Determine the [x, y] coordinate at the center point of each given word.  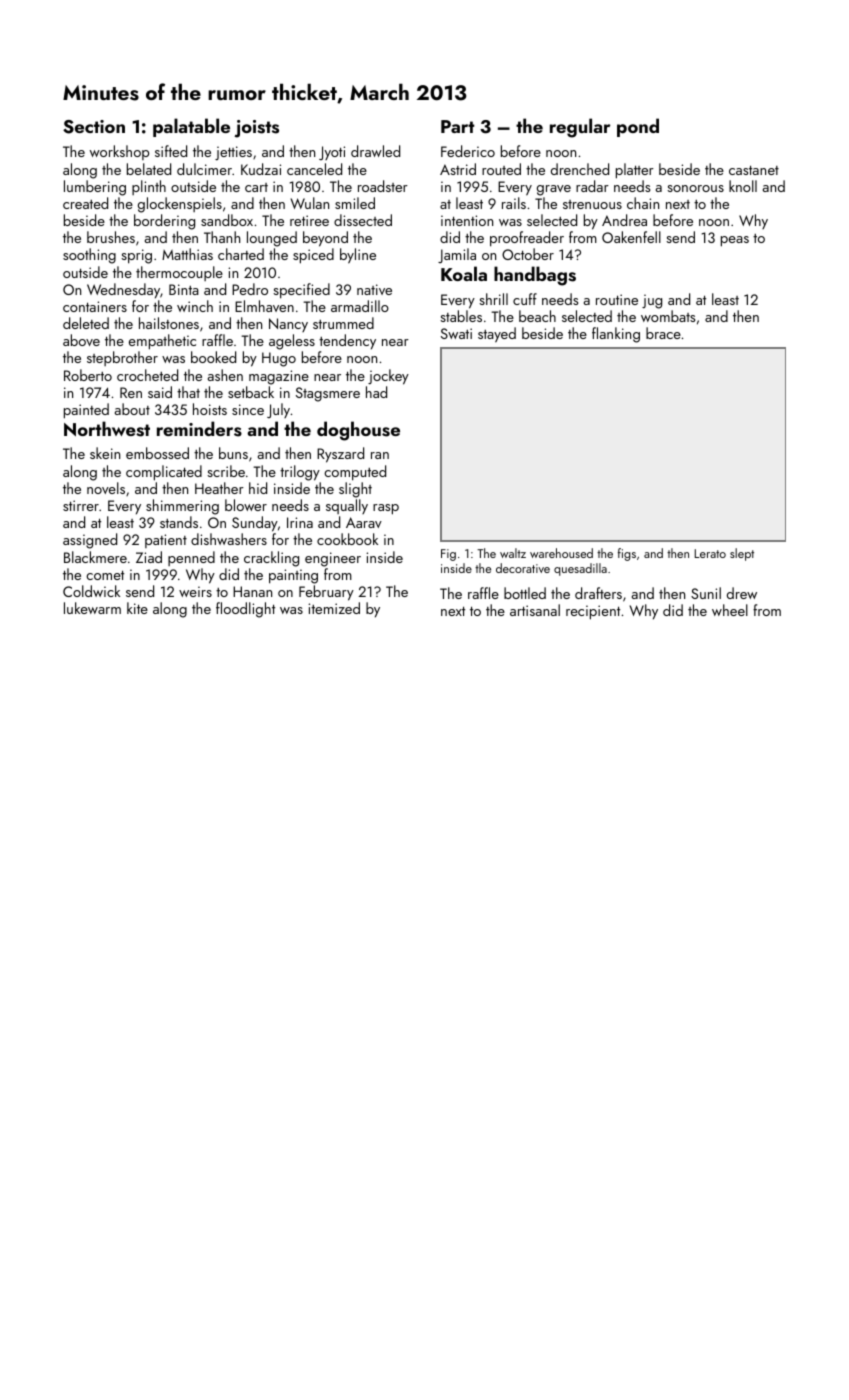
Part [458, 126]
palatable [191, 127]
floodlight [245, 610]
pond [638, 127]
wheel [730, 610]
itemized [334, 608]
